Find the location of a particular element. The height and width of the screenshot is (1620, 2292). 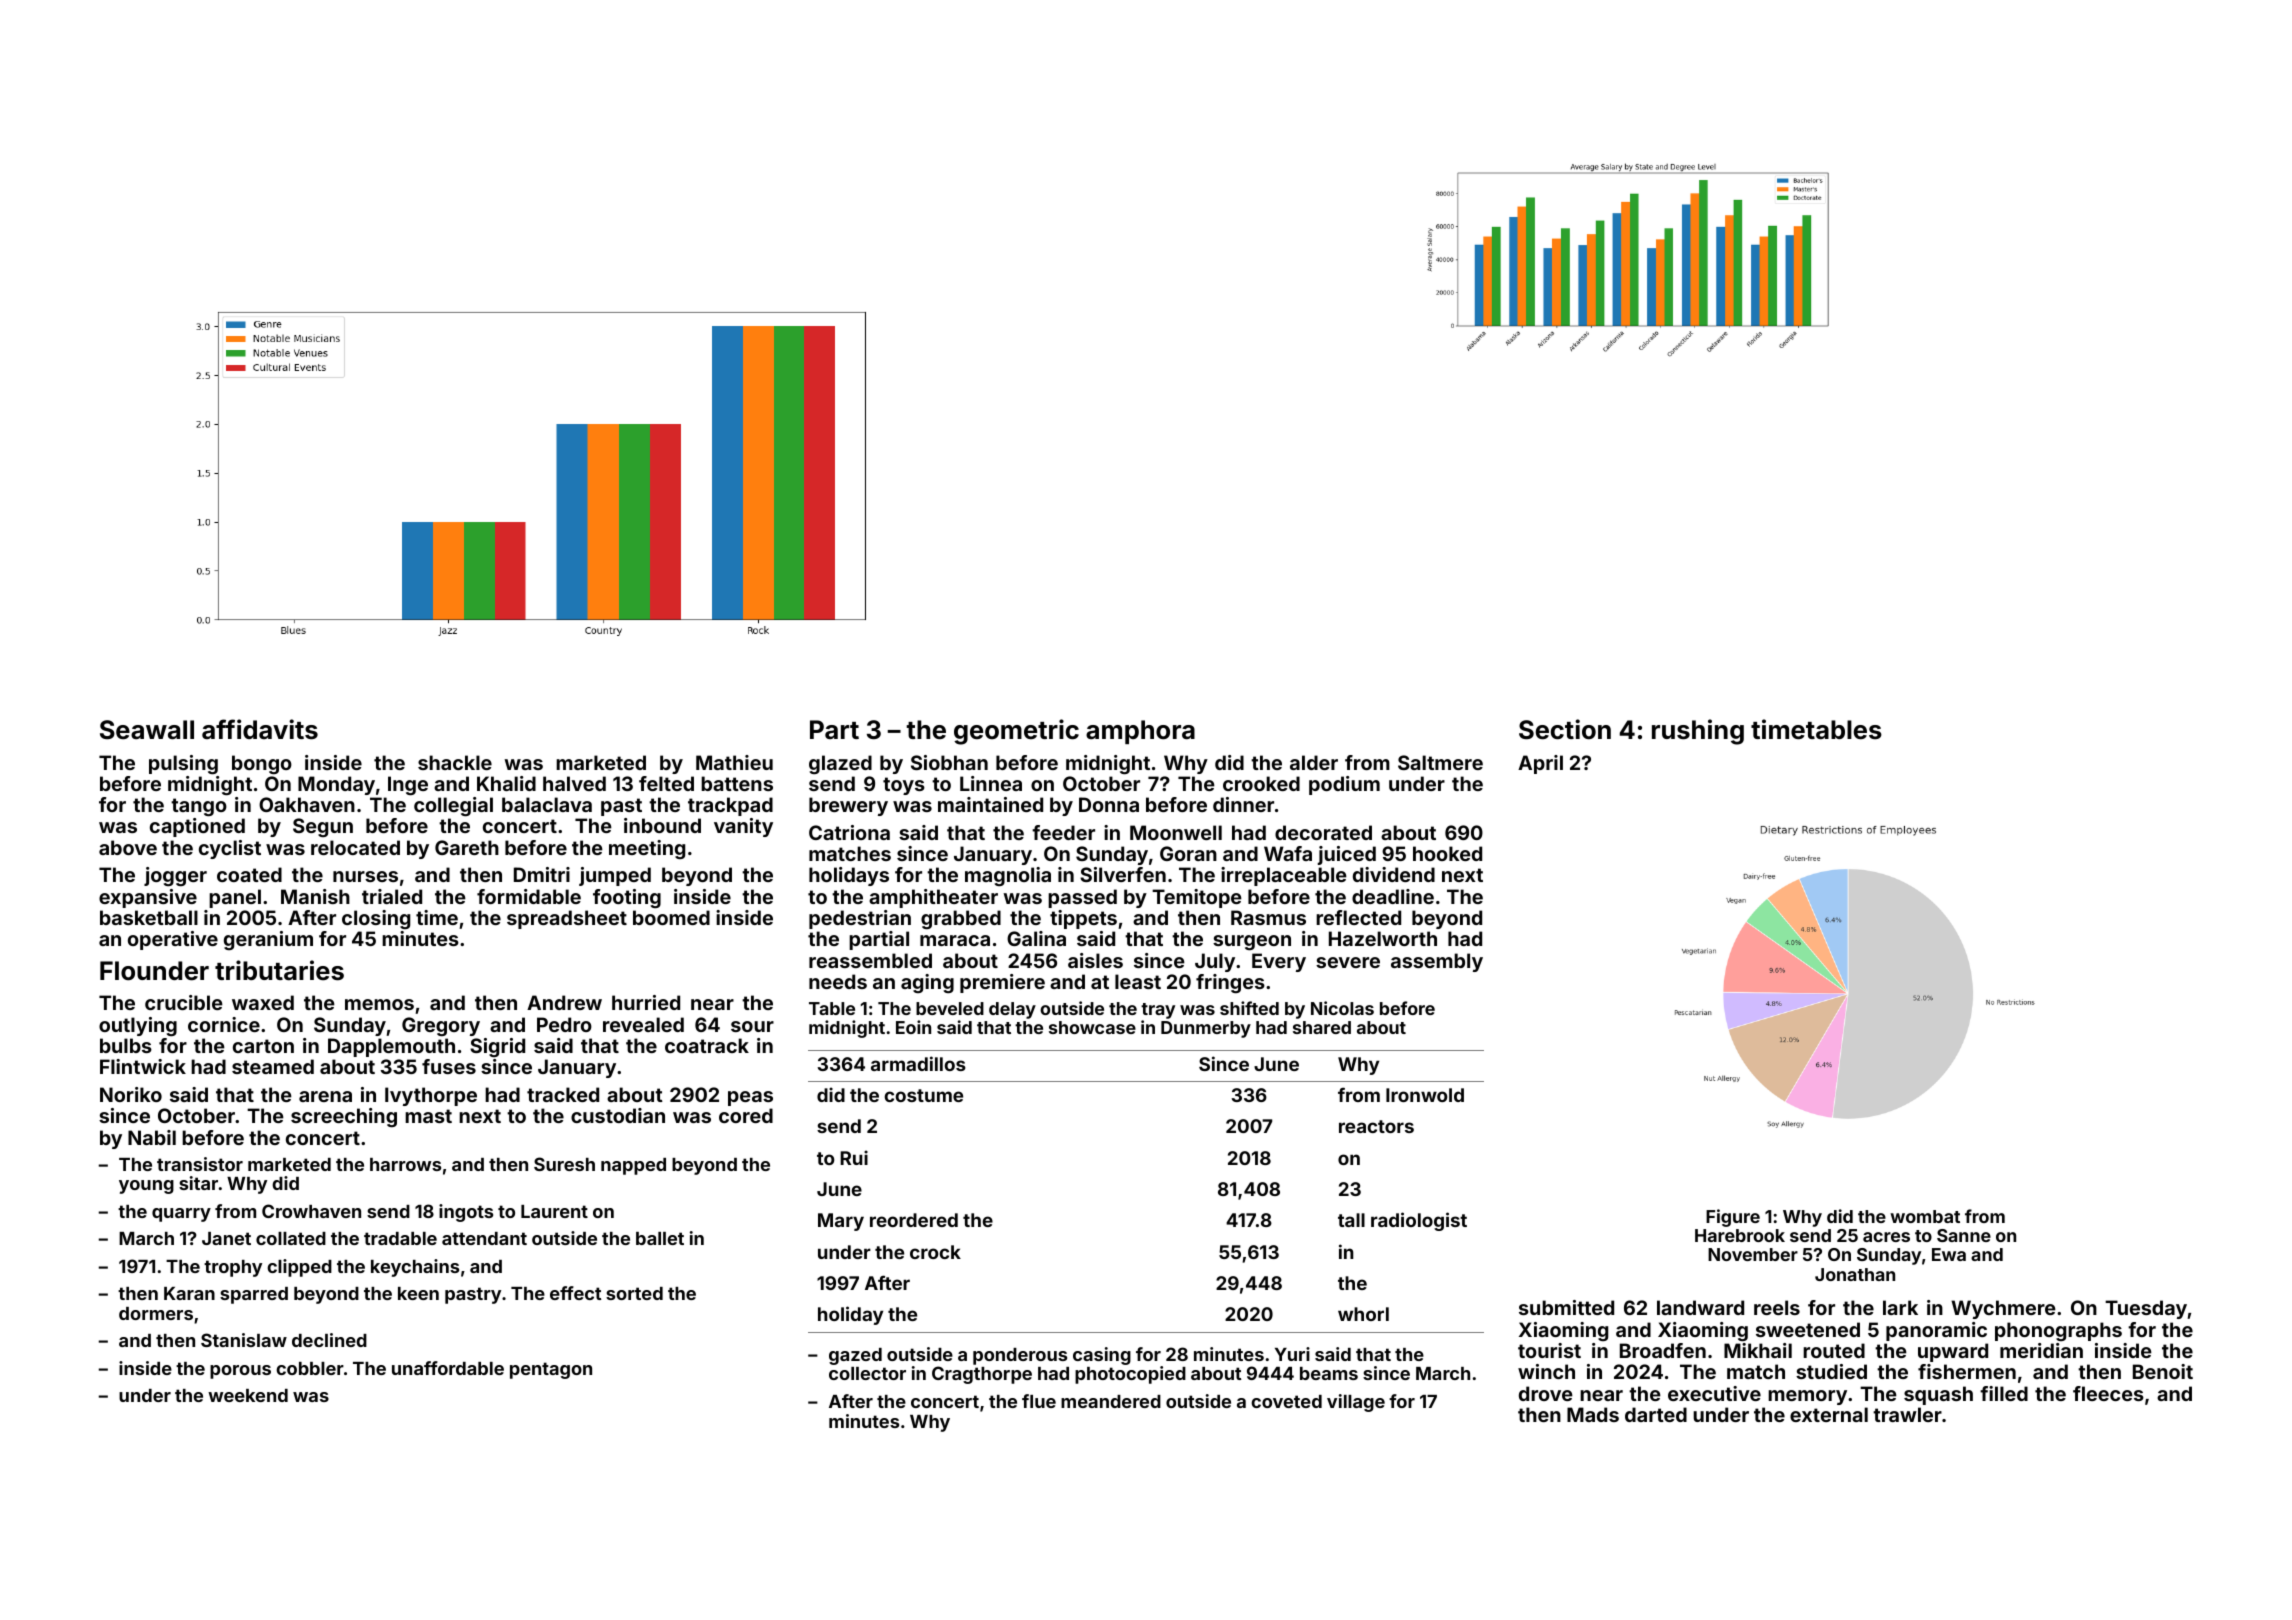

keen is located at coordinates (418, 1293).
